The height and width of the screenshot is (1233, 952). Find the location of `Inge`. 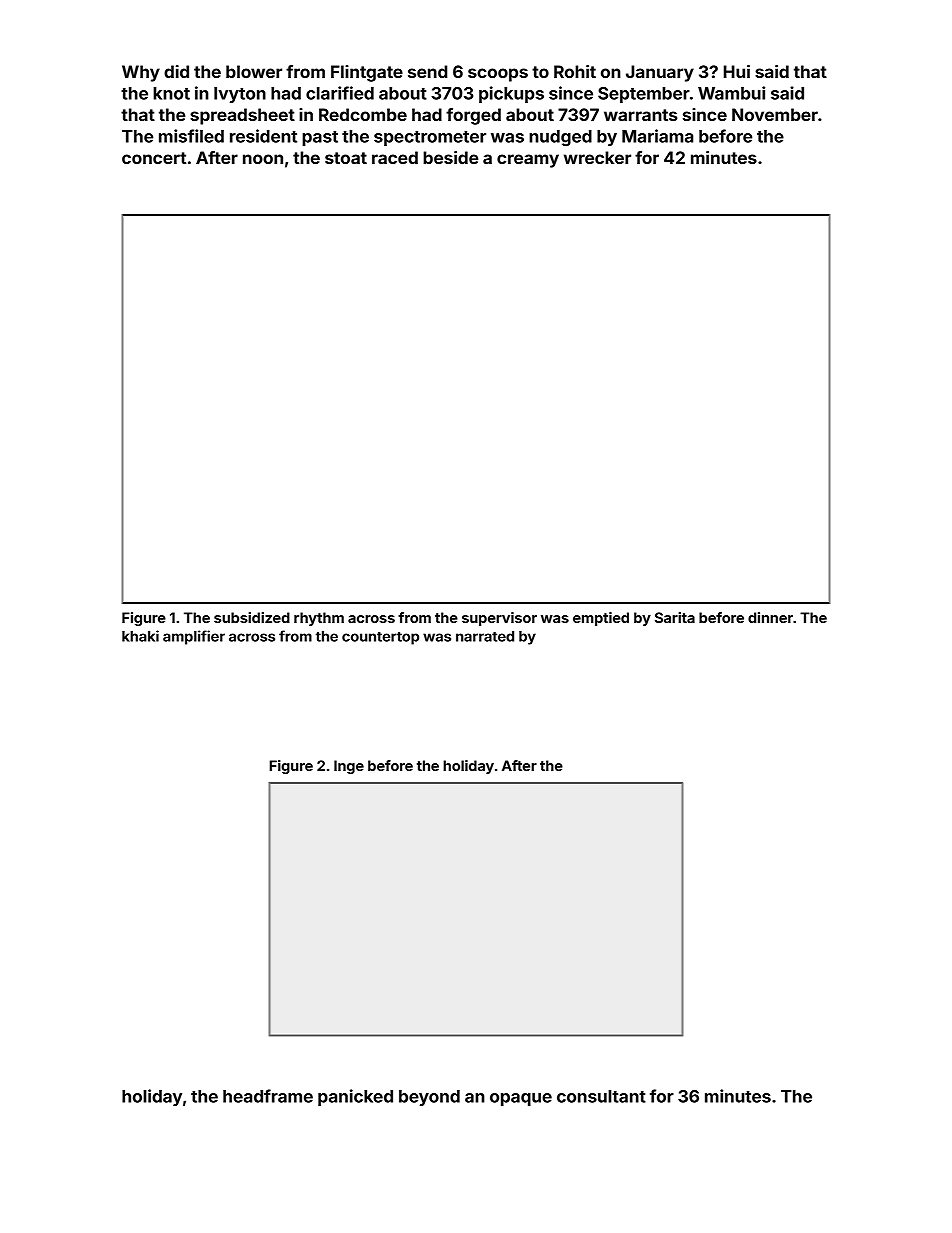

Inge is located at coordinates (349, 767).
